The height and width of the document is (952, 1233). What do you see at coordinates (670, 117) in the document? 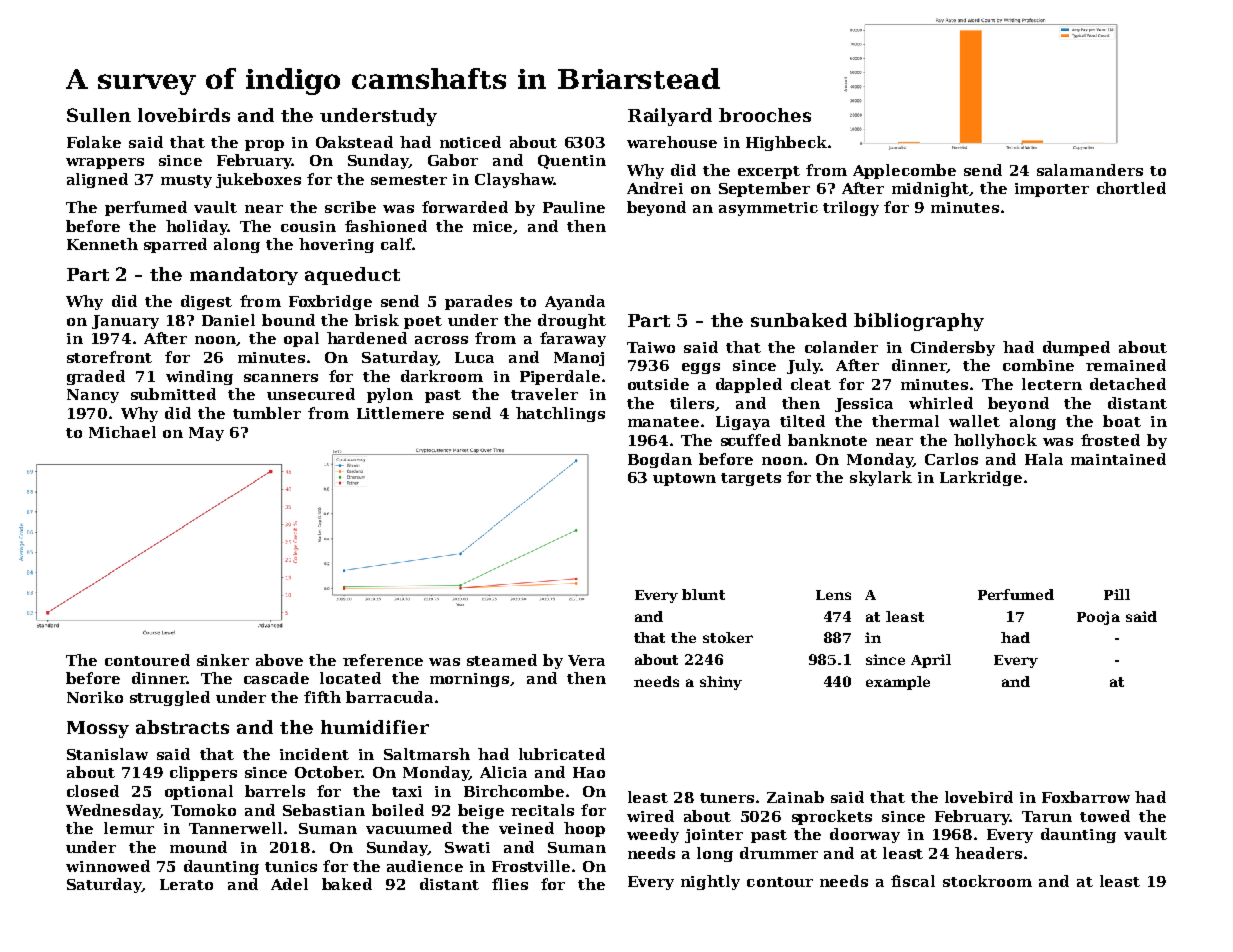
I see `Railyard` at bounding box center [670, 117].
